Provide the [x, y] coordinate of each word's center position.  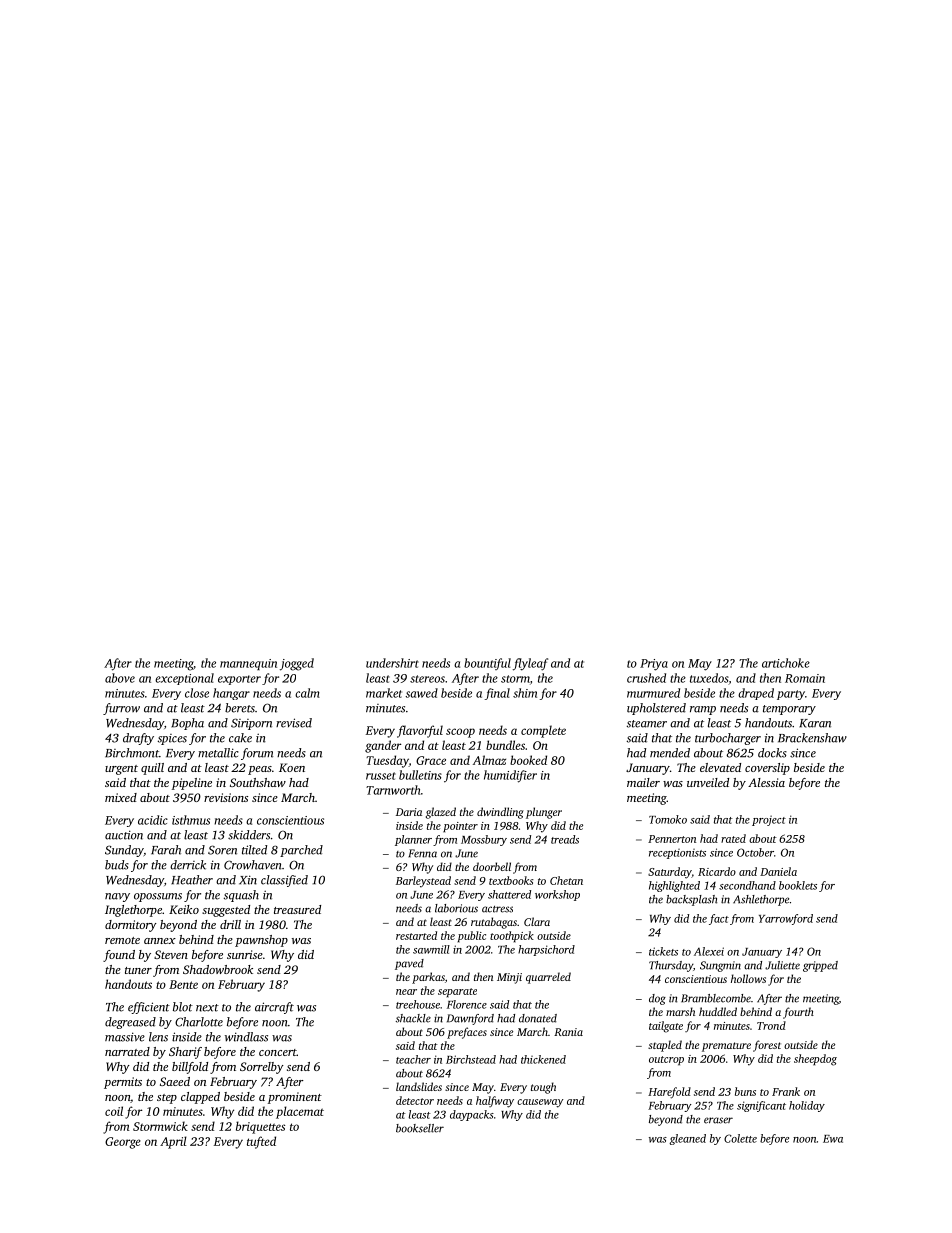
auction [124, 835]
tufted [261, 1142]
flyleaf [530, 664]
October [755, 852]
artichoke [786, 663]
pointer [460, 827]
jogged [297, 664]
